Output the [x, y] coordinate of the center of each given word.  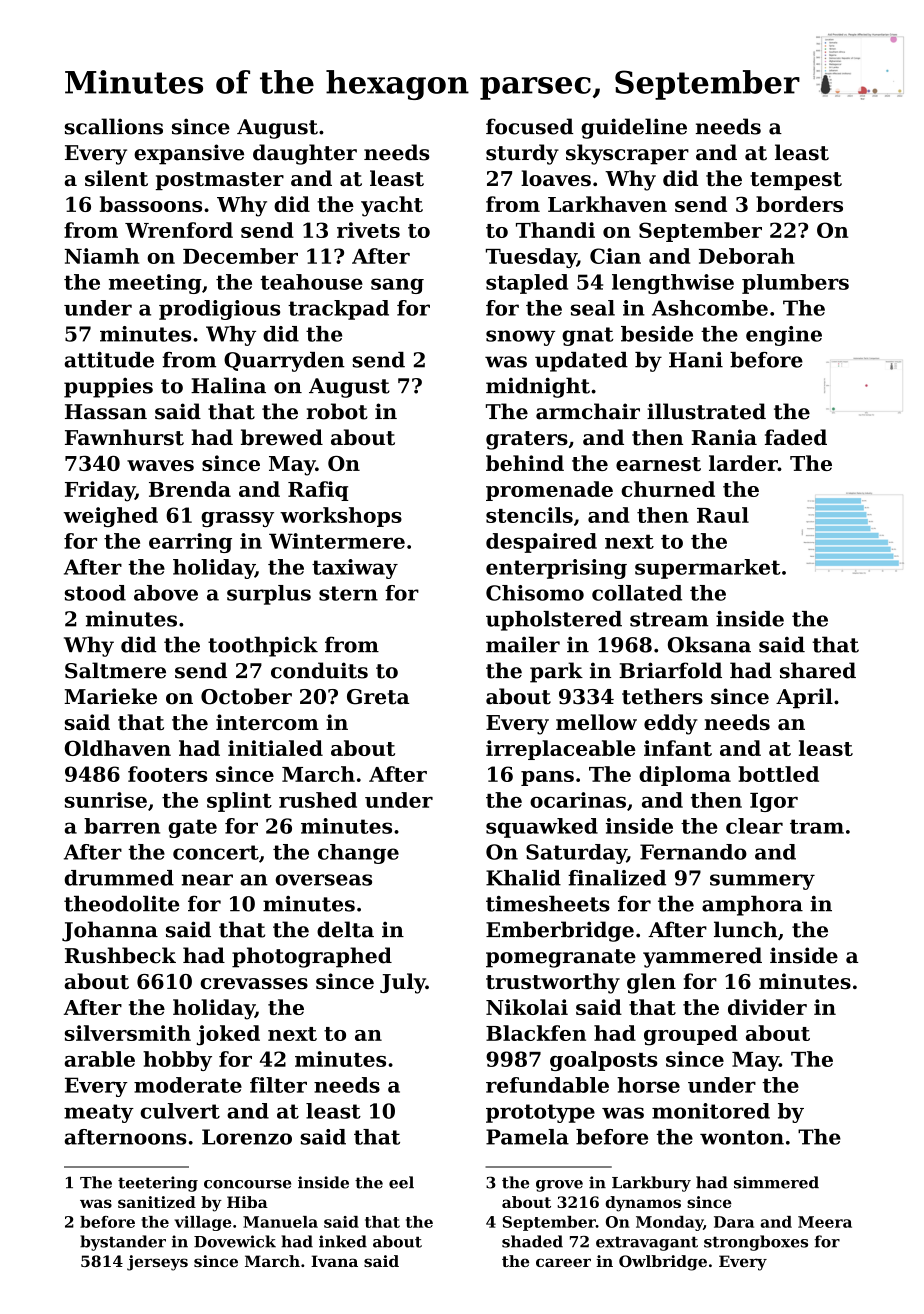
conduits [319, 670]
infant [678, 748]
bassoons [151, 204]
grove [559, 1186]
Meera [825, 1222]
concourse [247, 1184]
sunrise [106, 800]
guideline [634, 128]
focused [529, 126]
